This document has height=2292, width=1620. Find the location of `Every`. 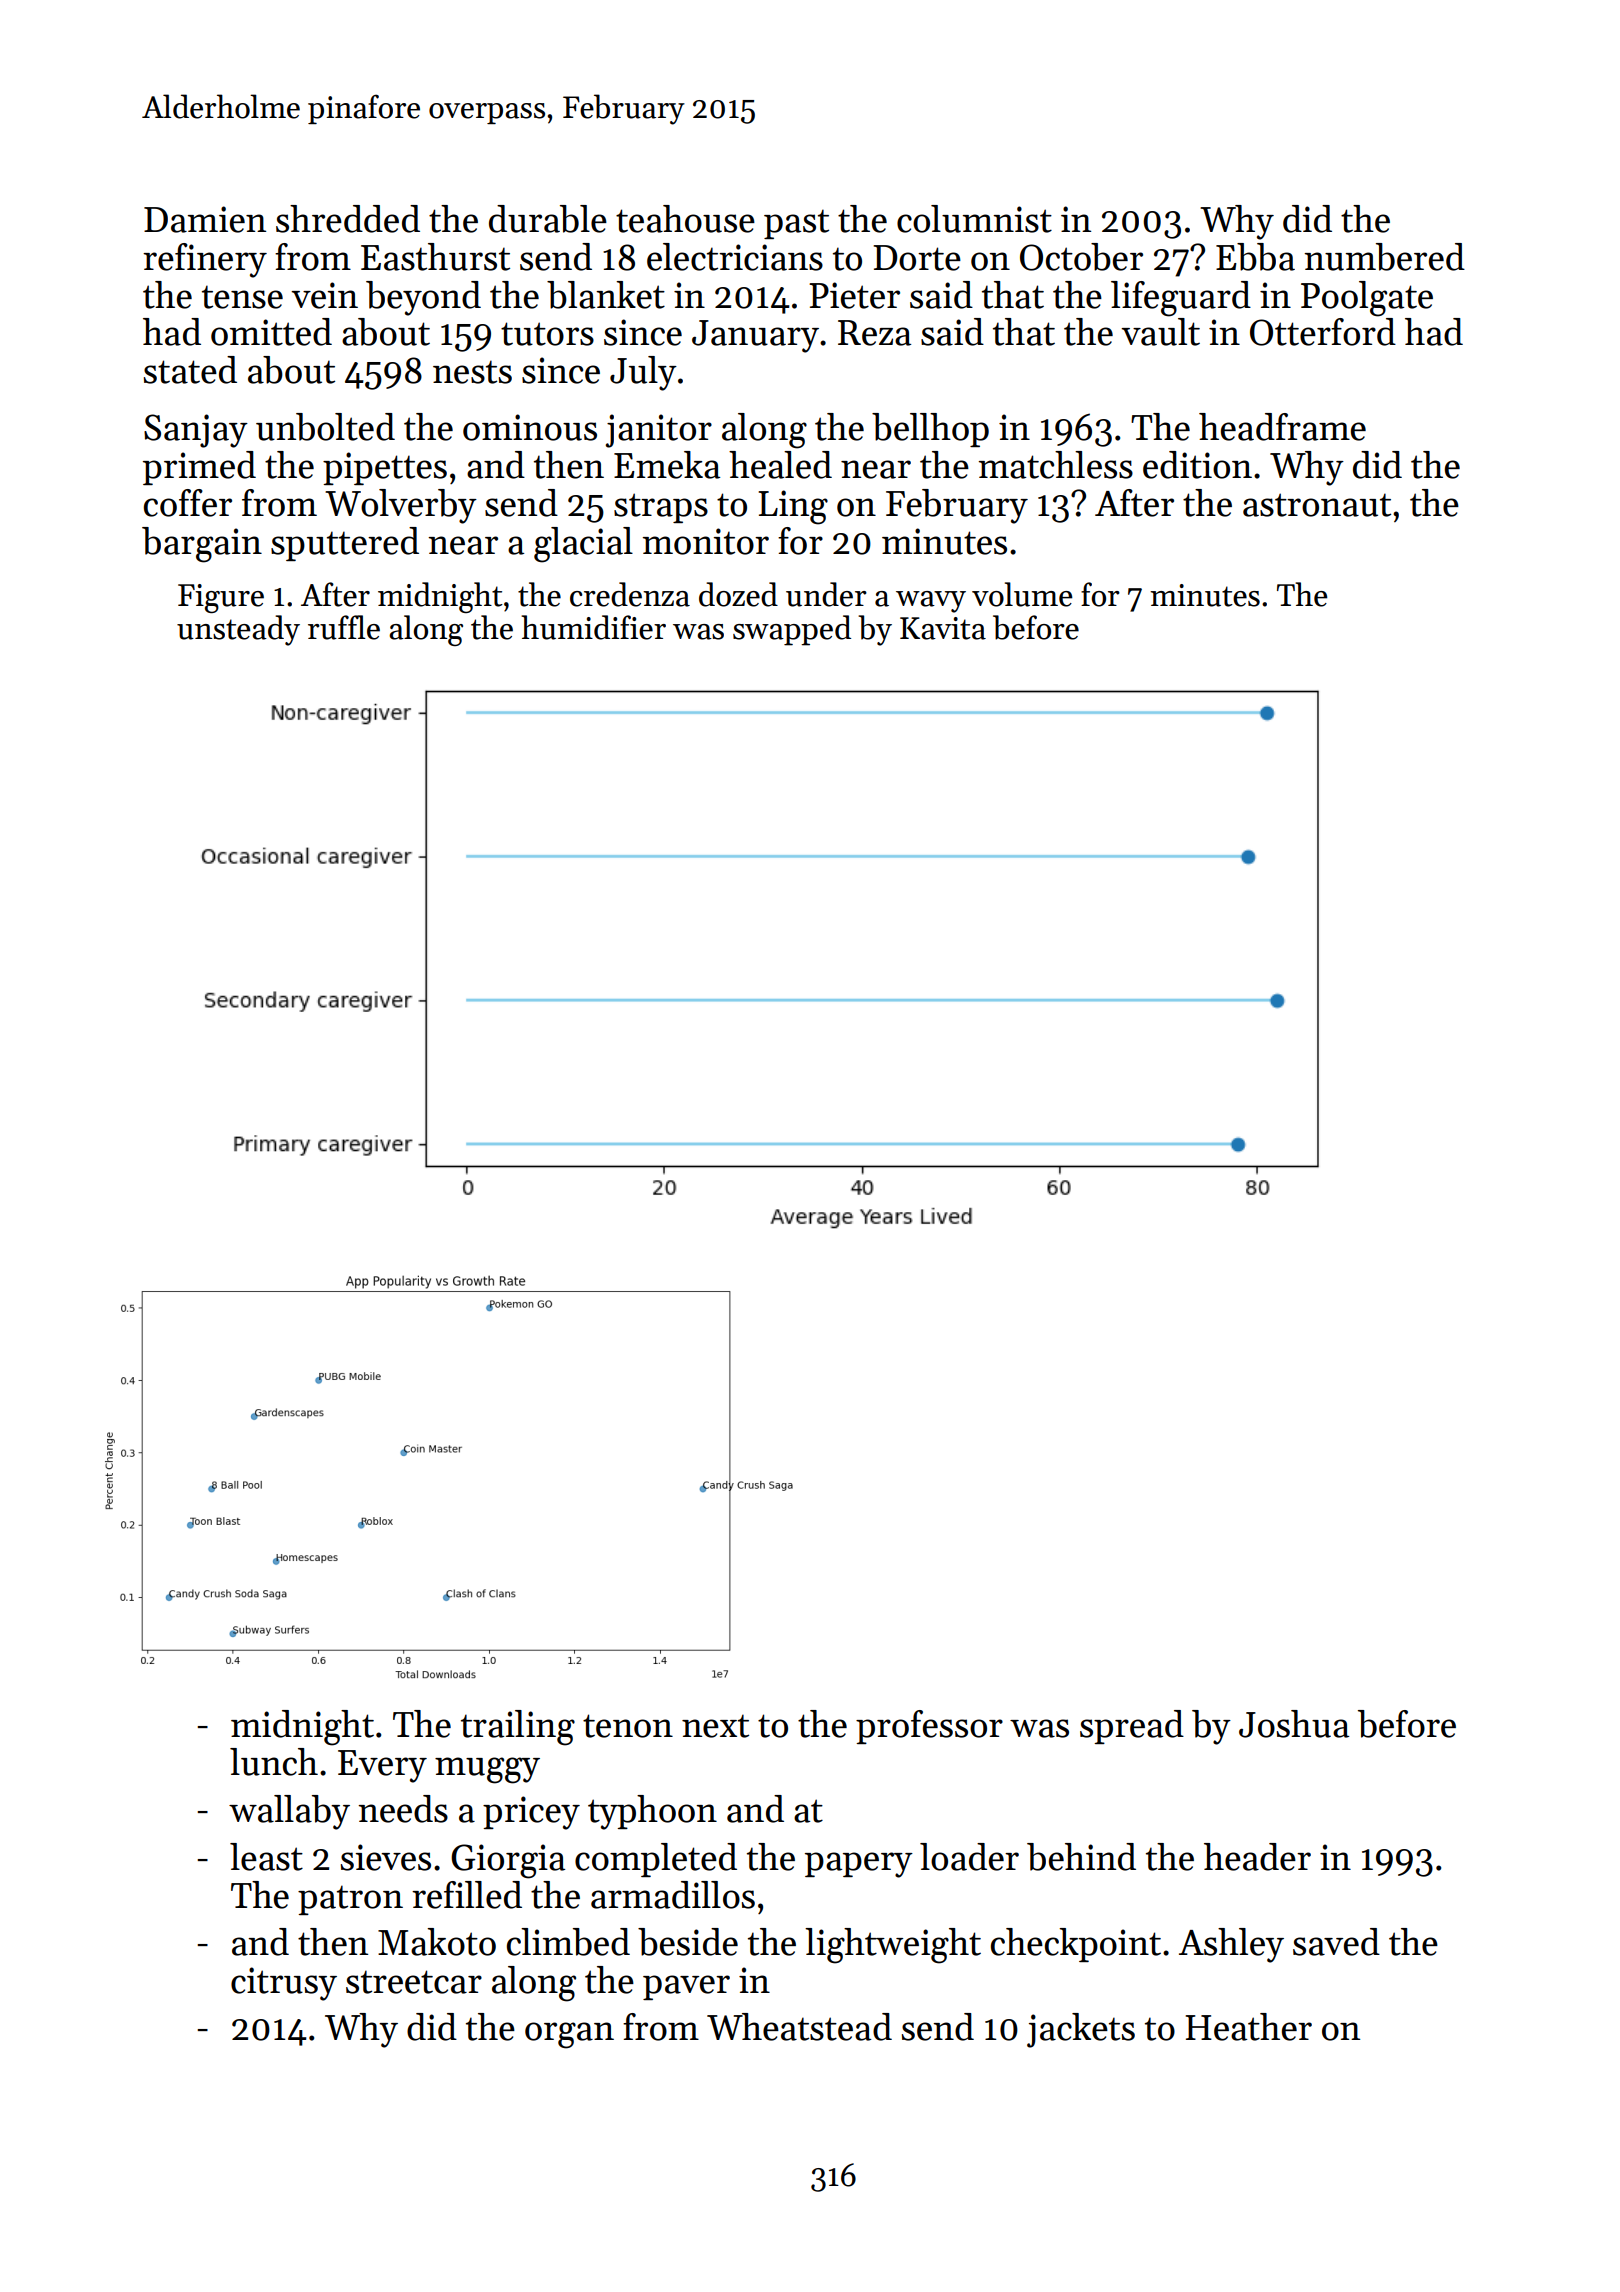

Every is located at coordinates (382, 1766).
